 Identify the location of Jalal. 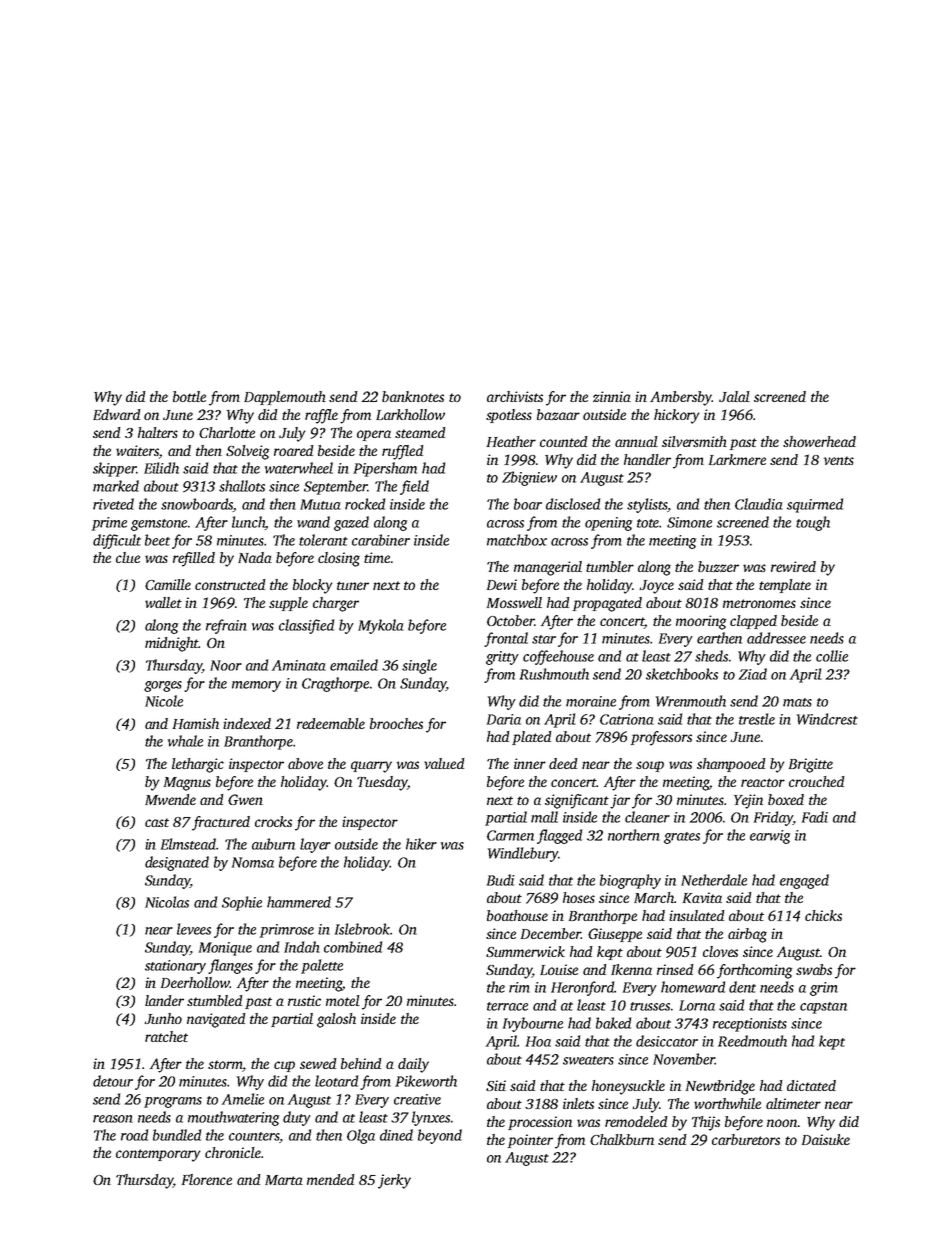
(734, 396).
